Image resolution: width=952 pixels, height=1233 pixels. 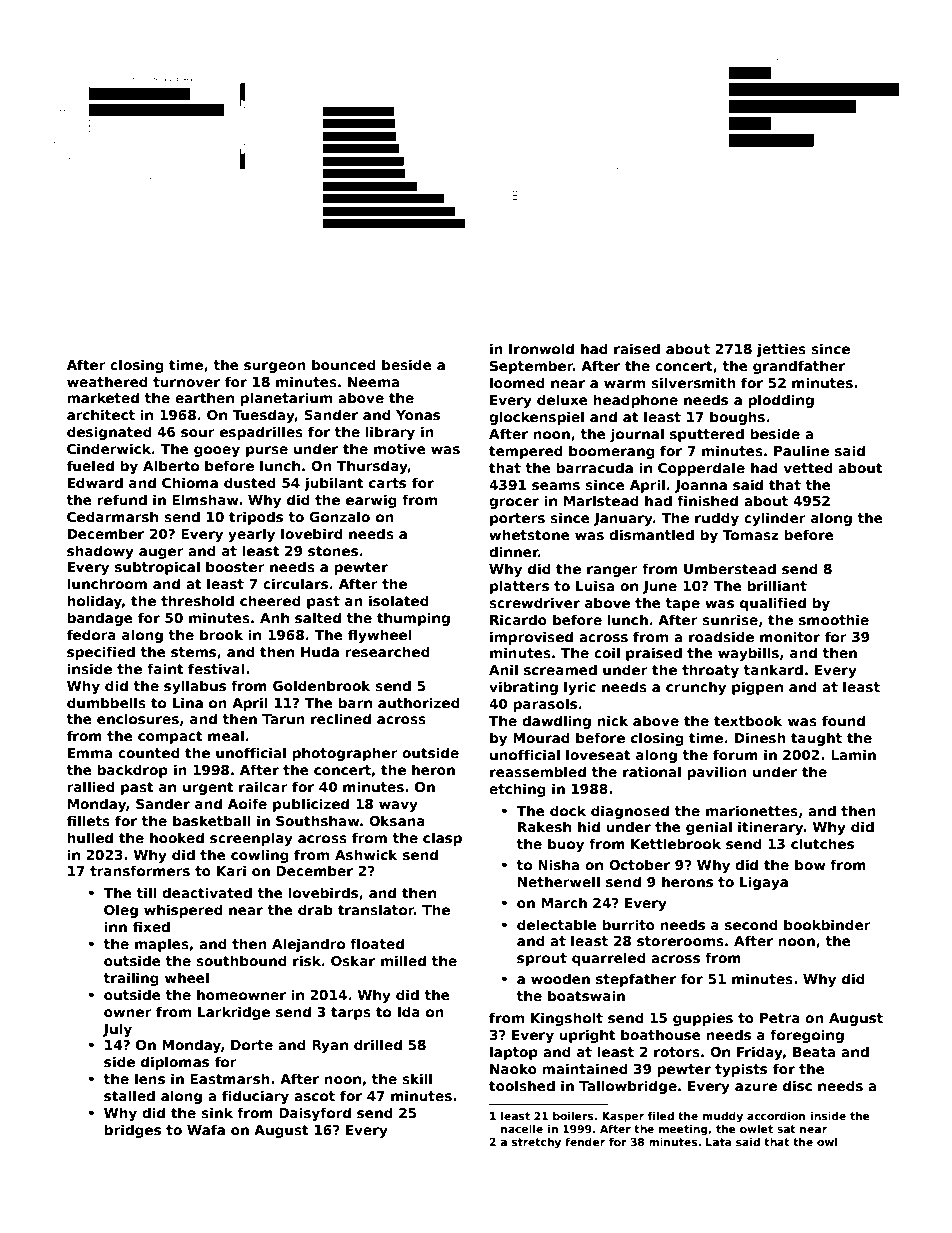 What do you see at coordinates (106, 702) in the screenshot?
I see `dumbbells` at bounding box center [106, 702].
